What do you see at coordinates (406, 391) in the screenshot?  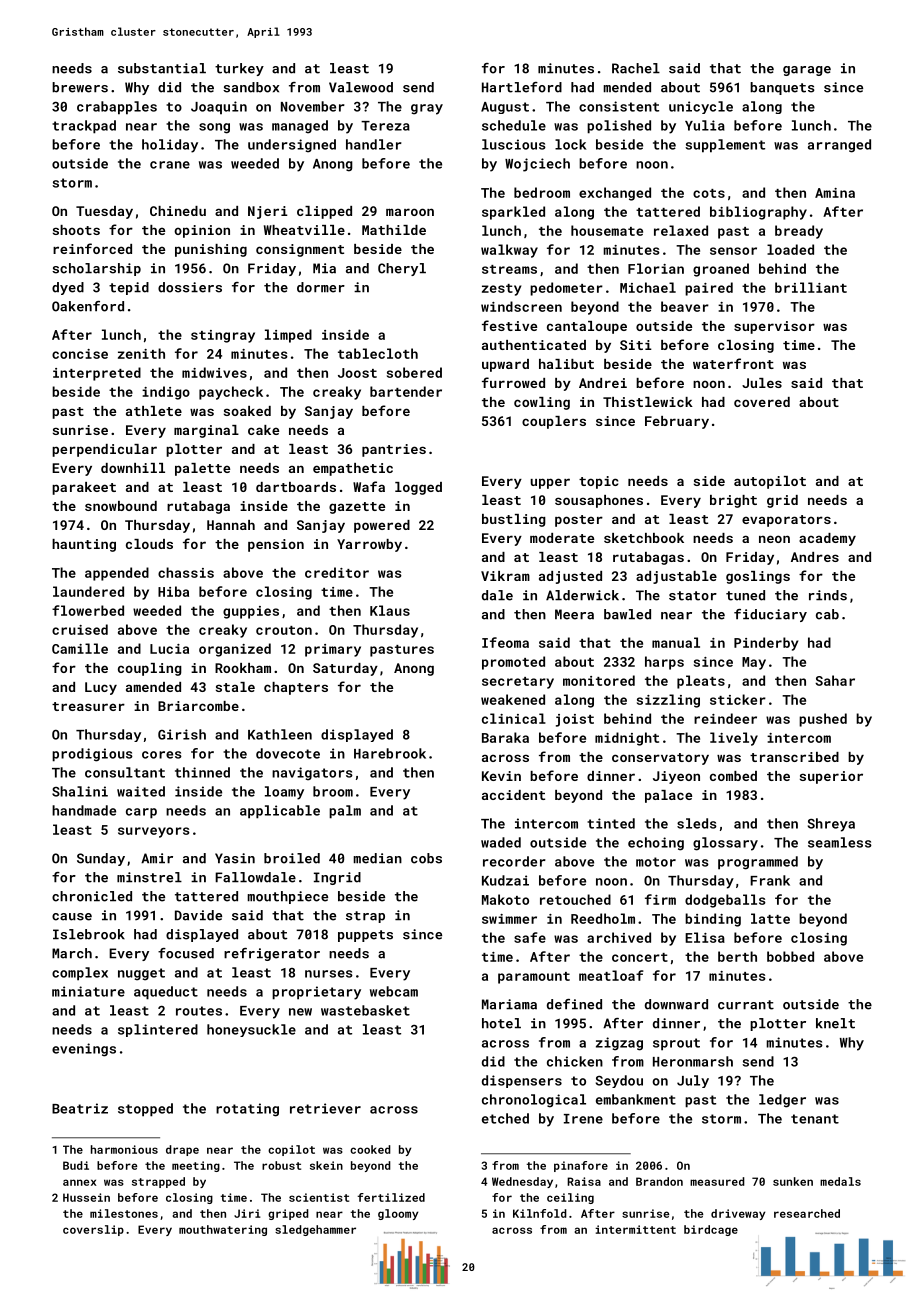 I see `bartender` at bounding box center [406, 391].
